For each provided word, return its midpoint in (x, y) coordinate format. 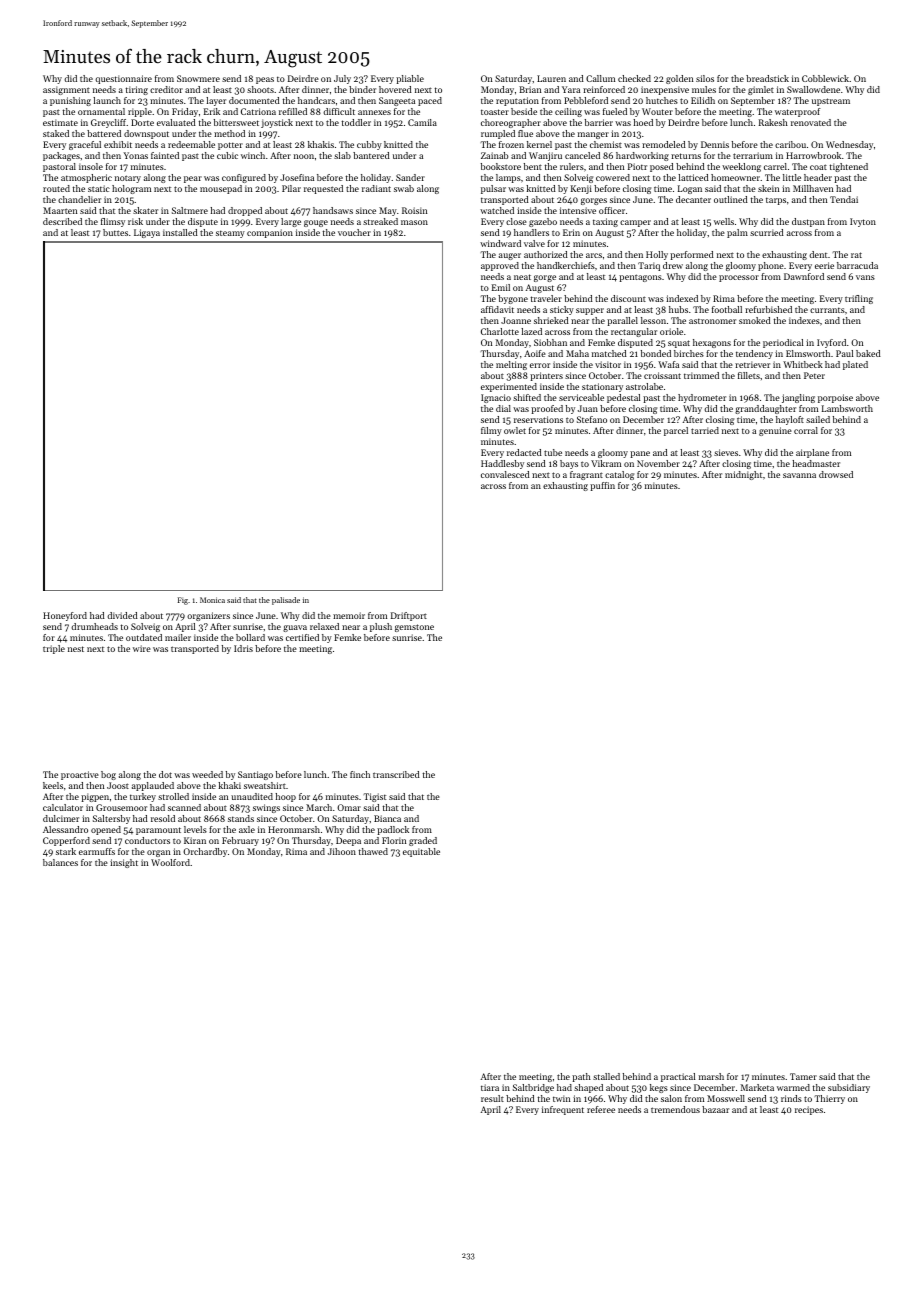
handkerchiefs (566, 265)
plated (855, 365)
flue (525, 133)
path (581, 1077)
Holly (657, 255)
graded (423, 841)
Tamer (803, 1076)
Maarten (60, 210)
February (240, 841)
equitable (421, 852)
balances (60, 862)
